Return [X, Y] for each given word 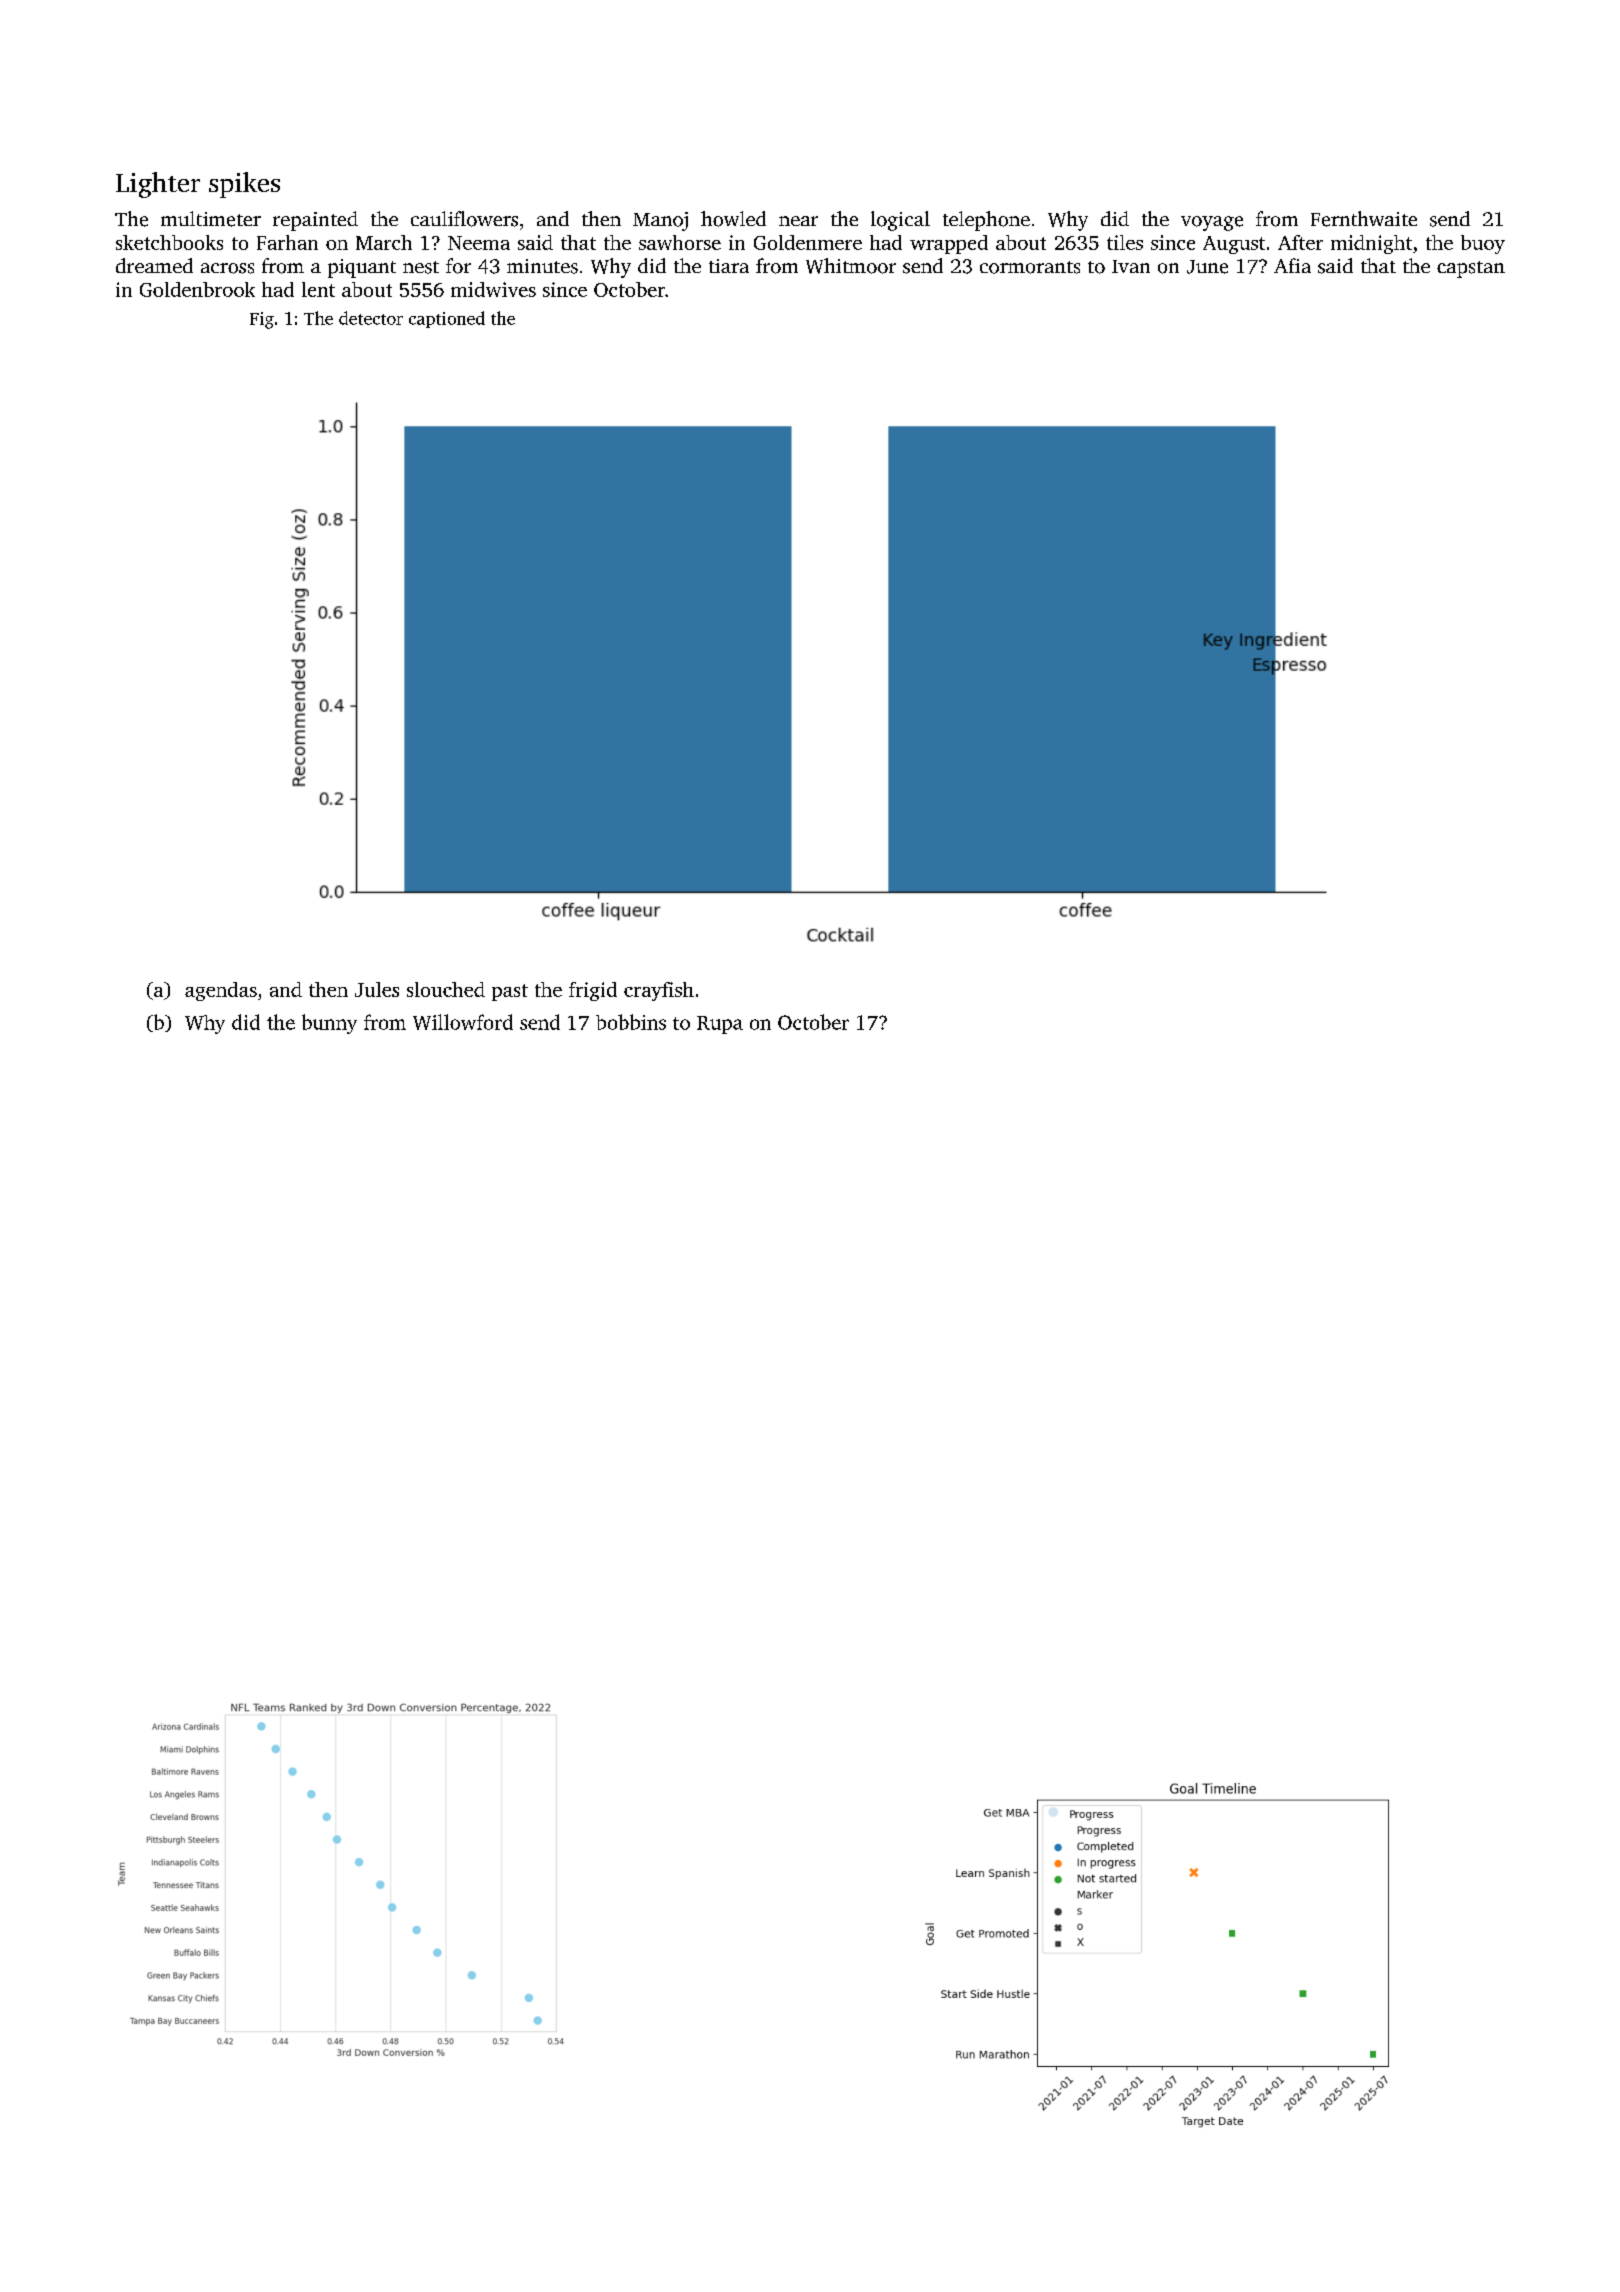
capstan [1471, 269]
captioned [447, 319]
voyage [1212, 223]
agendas [221, 991]
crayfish [659, 991]
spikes [244, 185]
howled [733, 219]
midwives [493, 289]
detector [371, 318]
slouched [446, 989]
